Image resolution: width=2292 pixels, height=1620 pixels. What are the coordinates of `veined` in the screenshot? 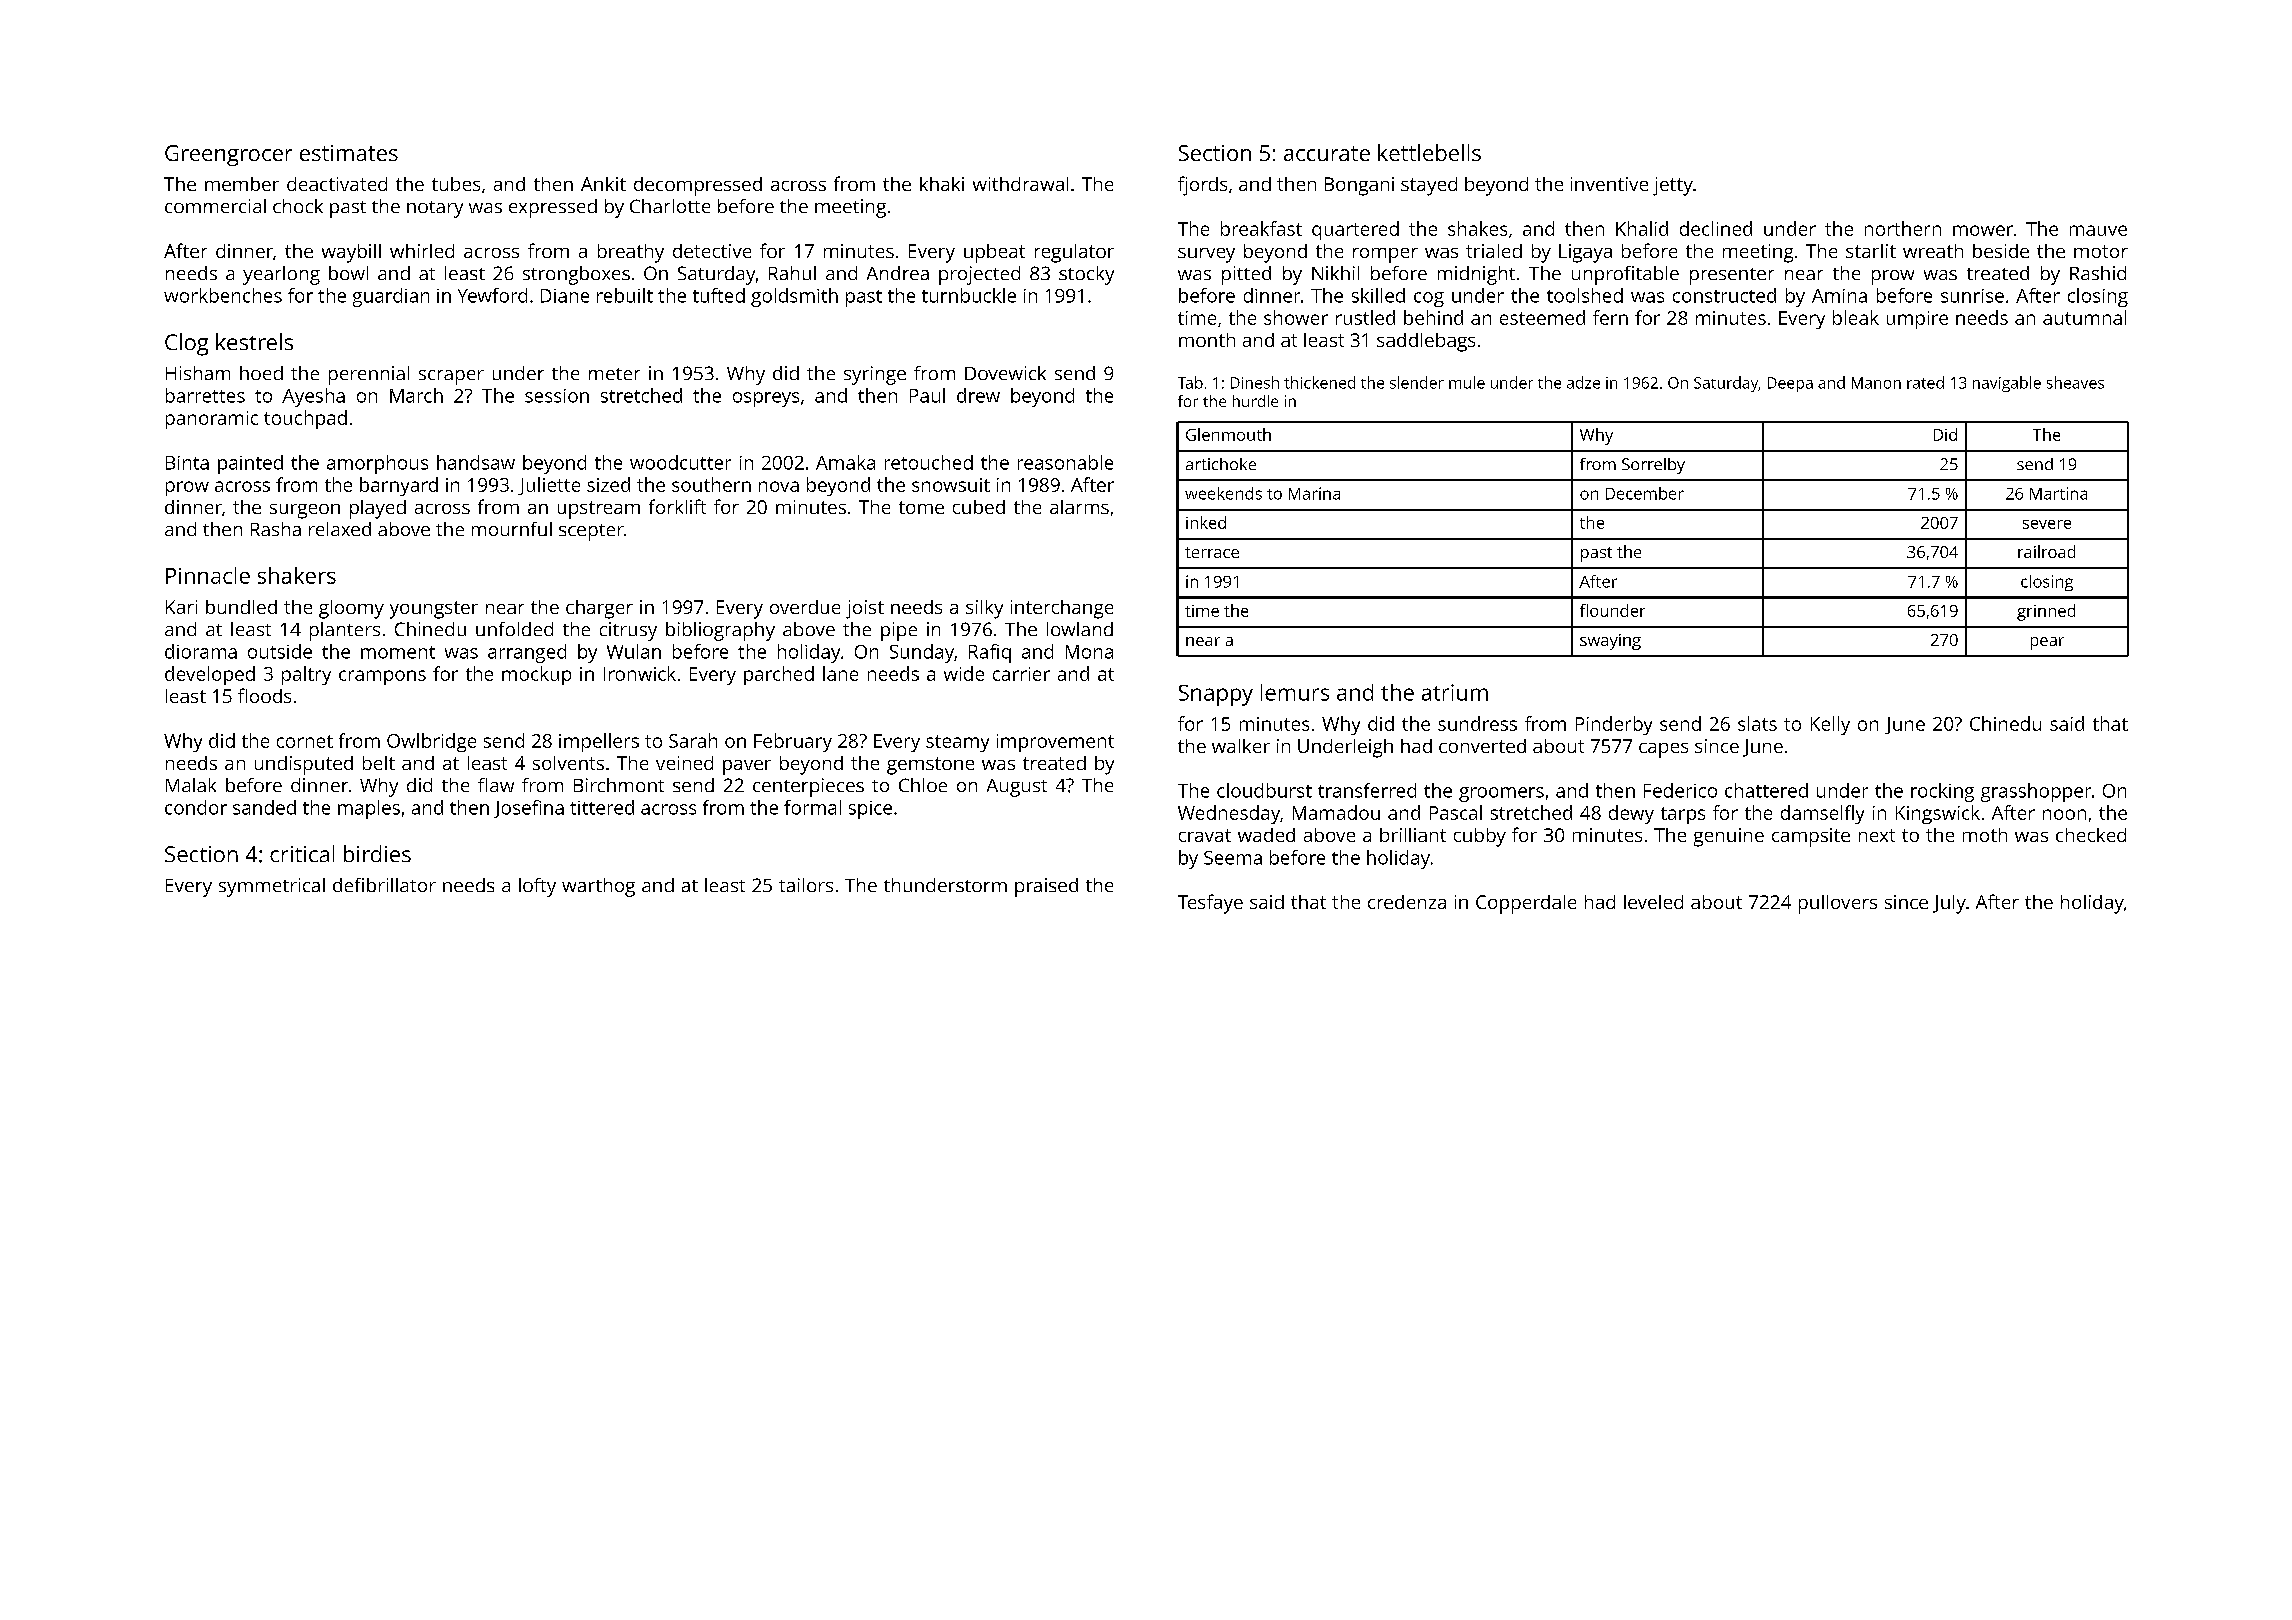 It's located at (684, 763).
